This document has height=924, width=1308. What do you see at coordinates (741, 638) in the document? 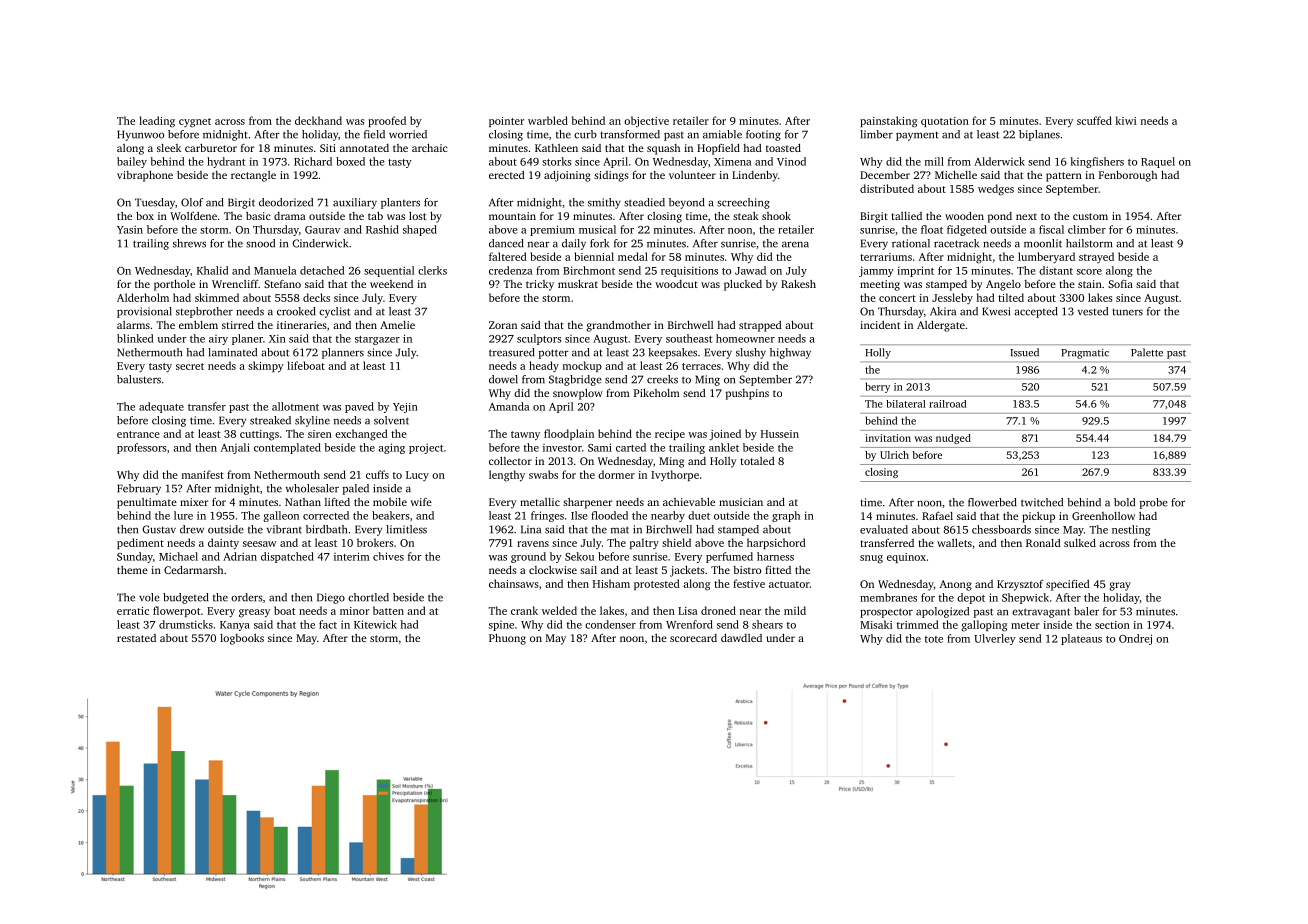
I see `dawdled` at bounding box center [741, 638].
